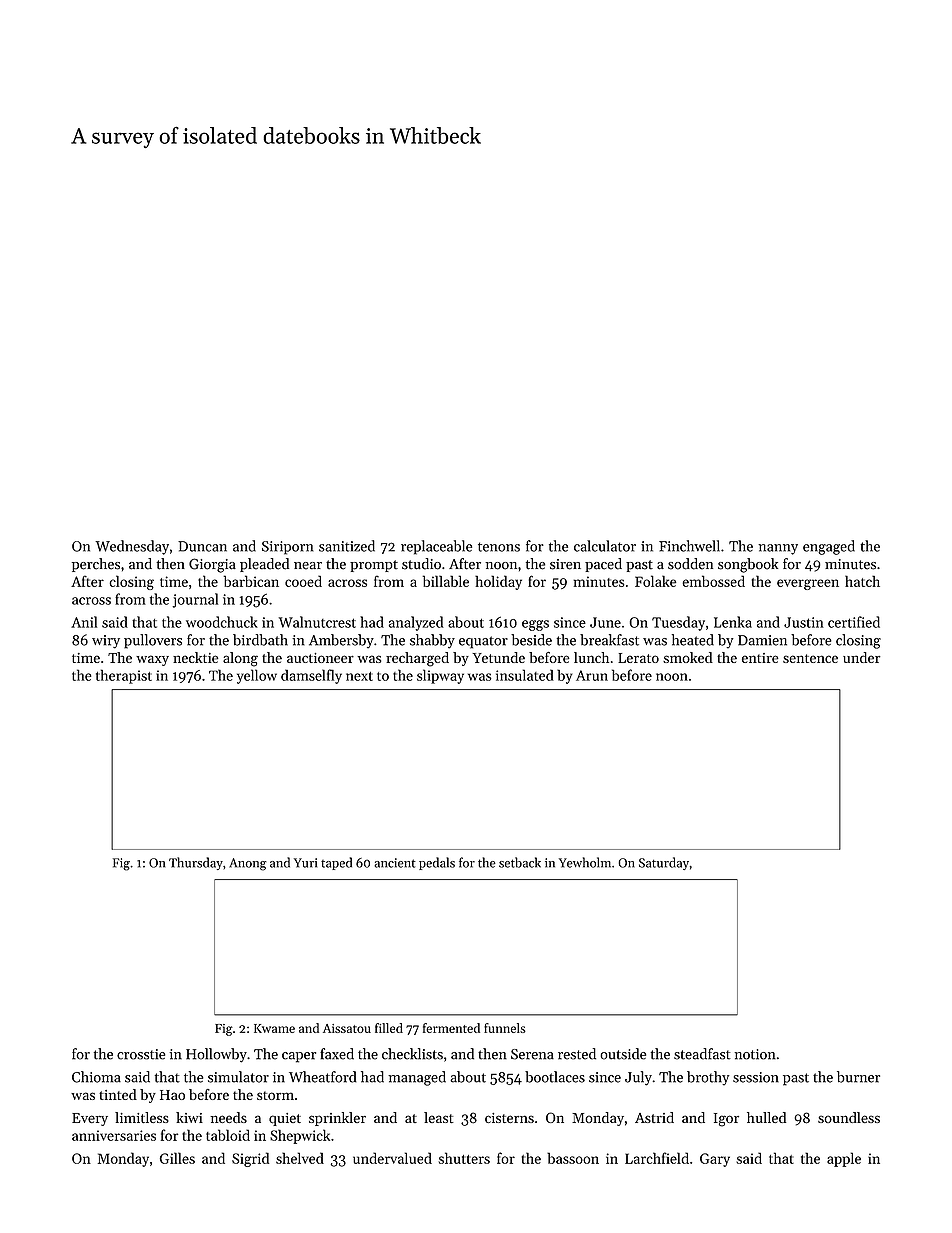  I want to click on Wednesday, so click(132, 547).
